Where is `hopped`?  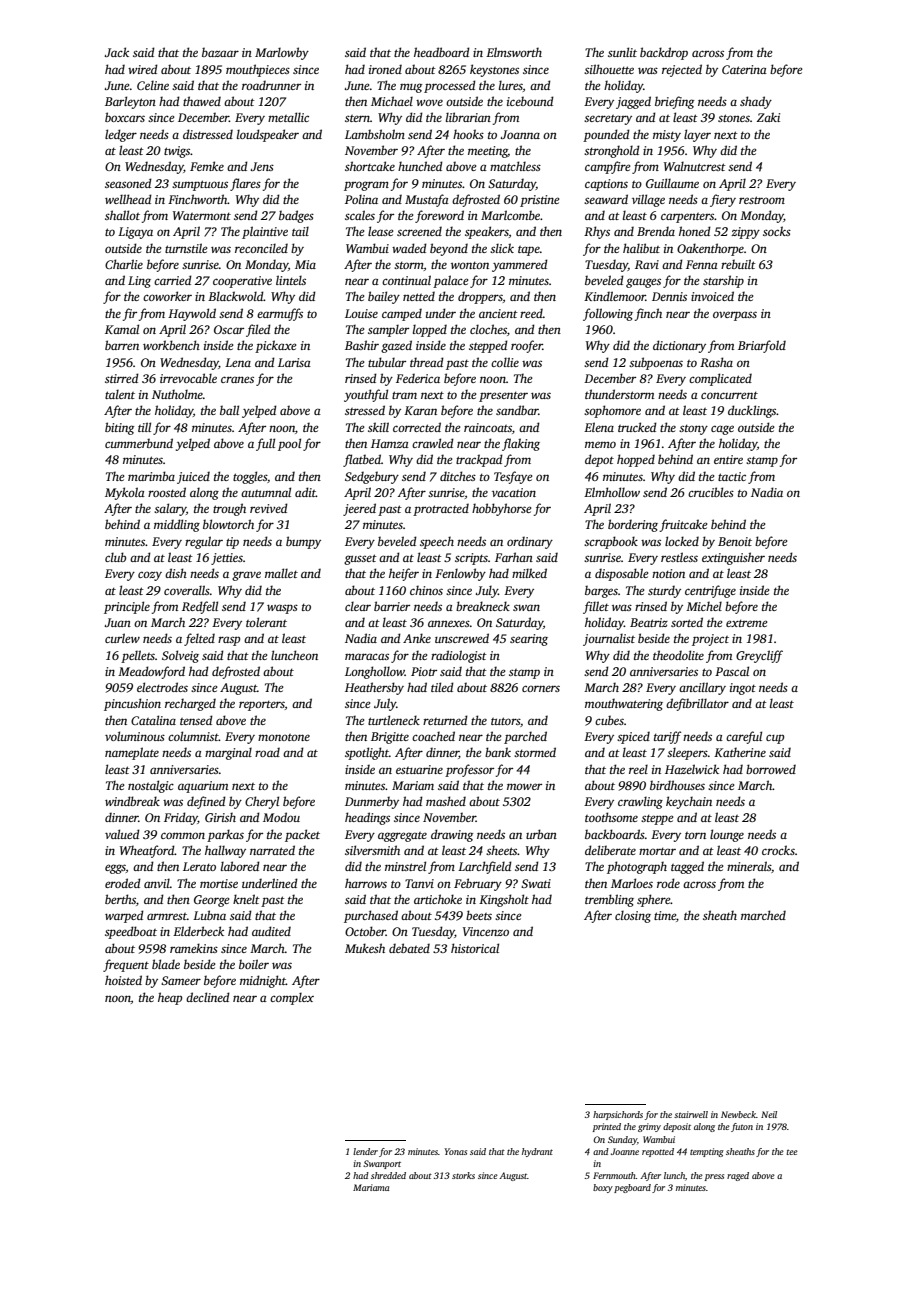 hopped is located at coordinates (636, 460).
